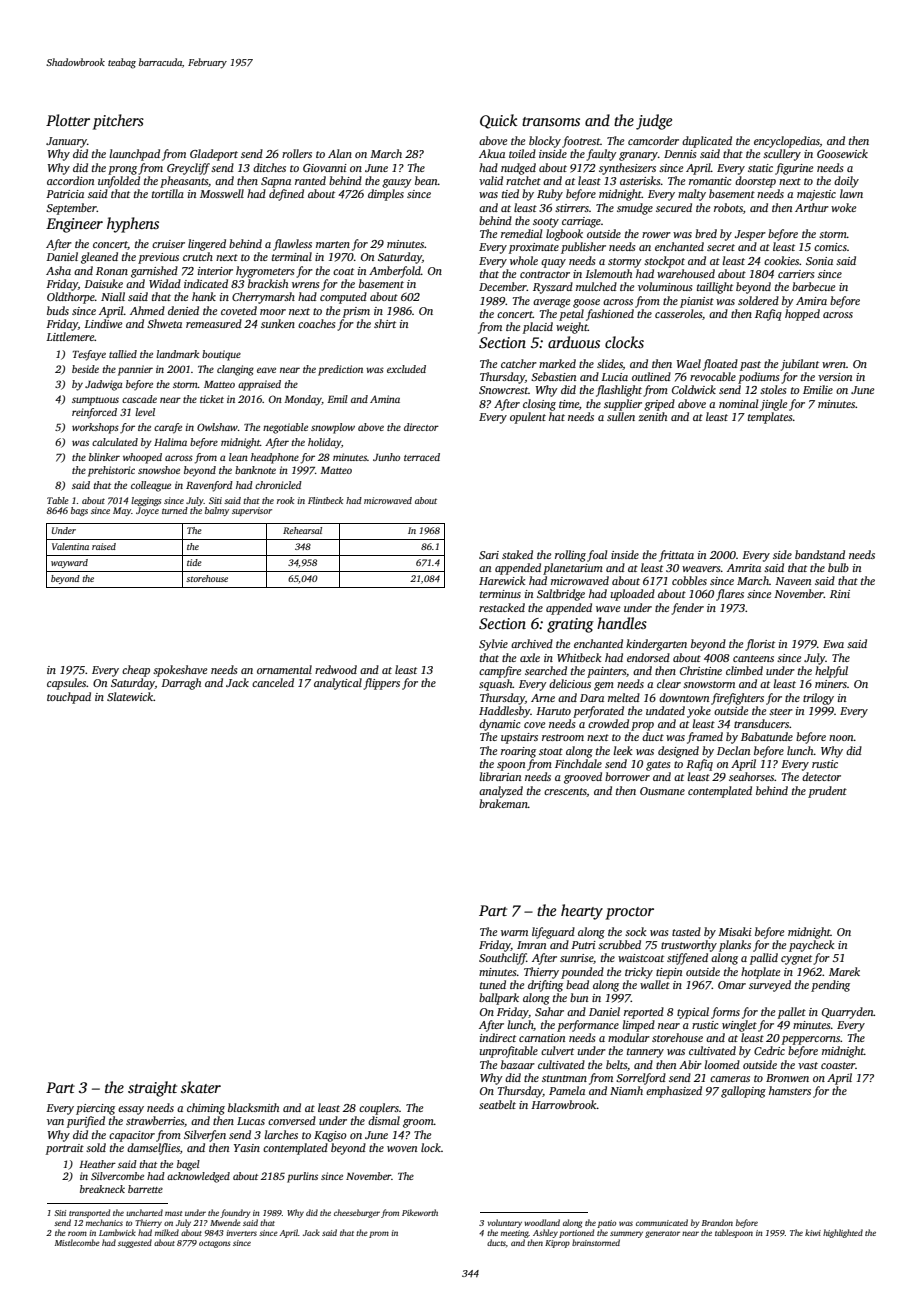  I want to click on warm, so click(514, 933).
